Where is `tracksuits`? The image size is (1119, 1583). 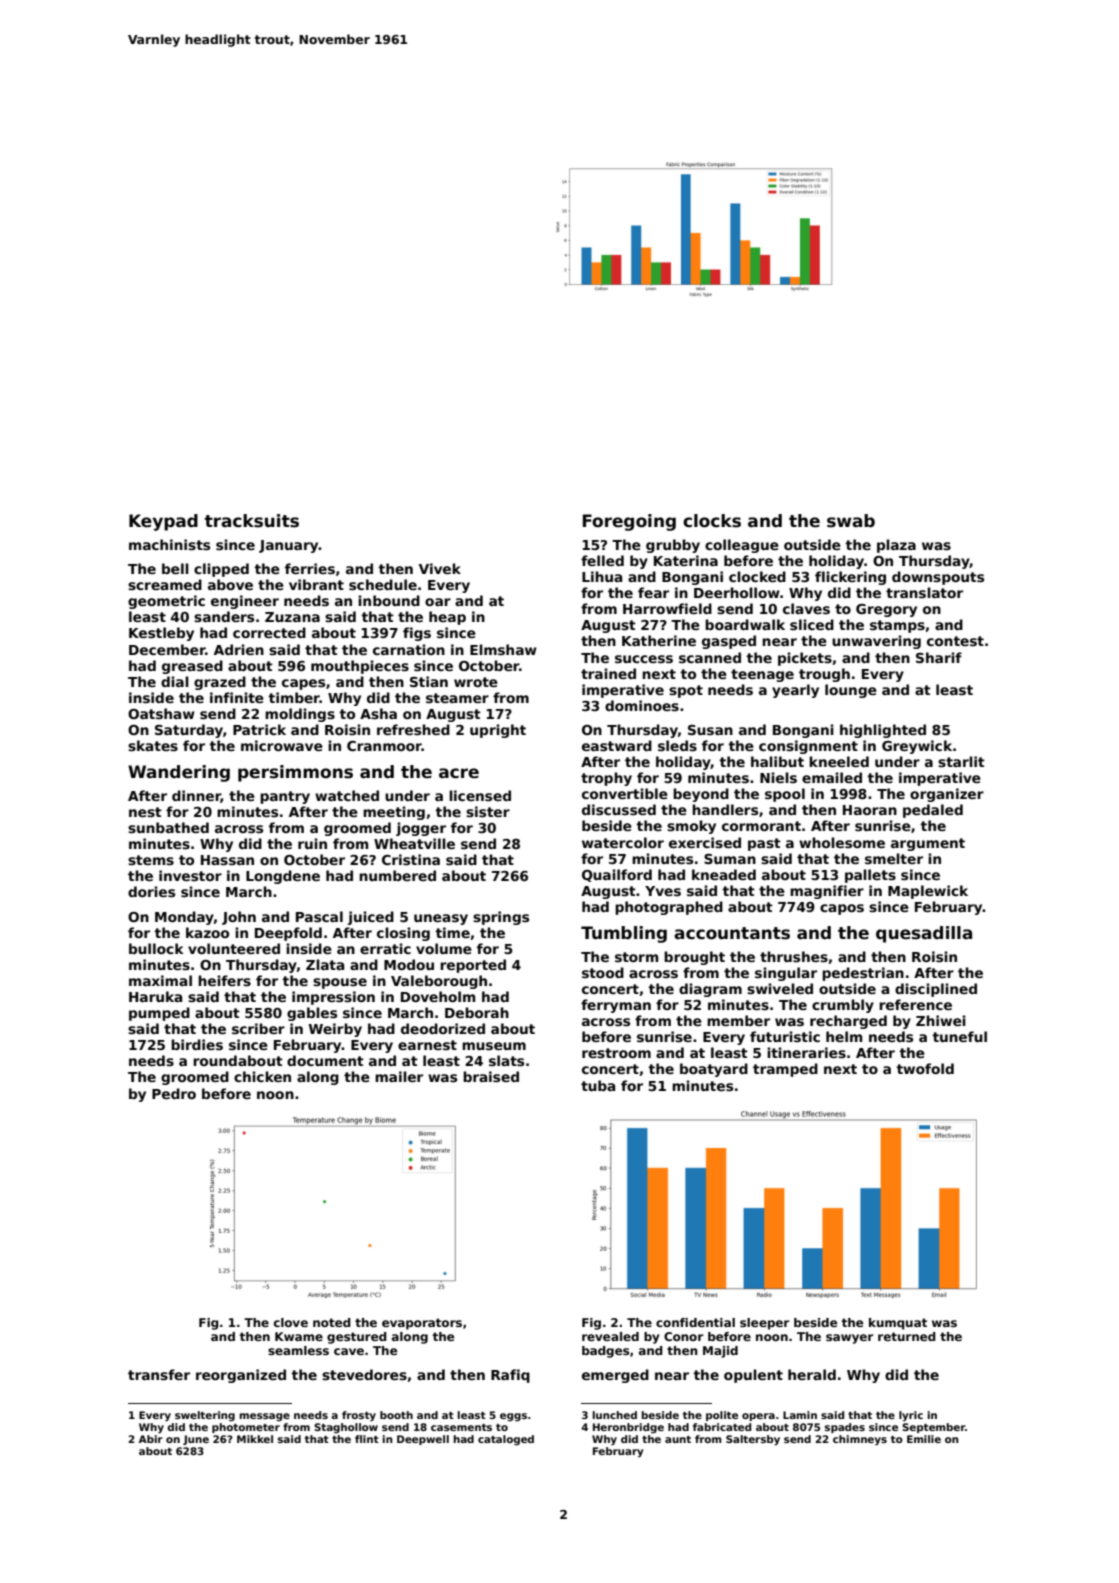 tracksuits is located at coordinates (252, 521).
